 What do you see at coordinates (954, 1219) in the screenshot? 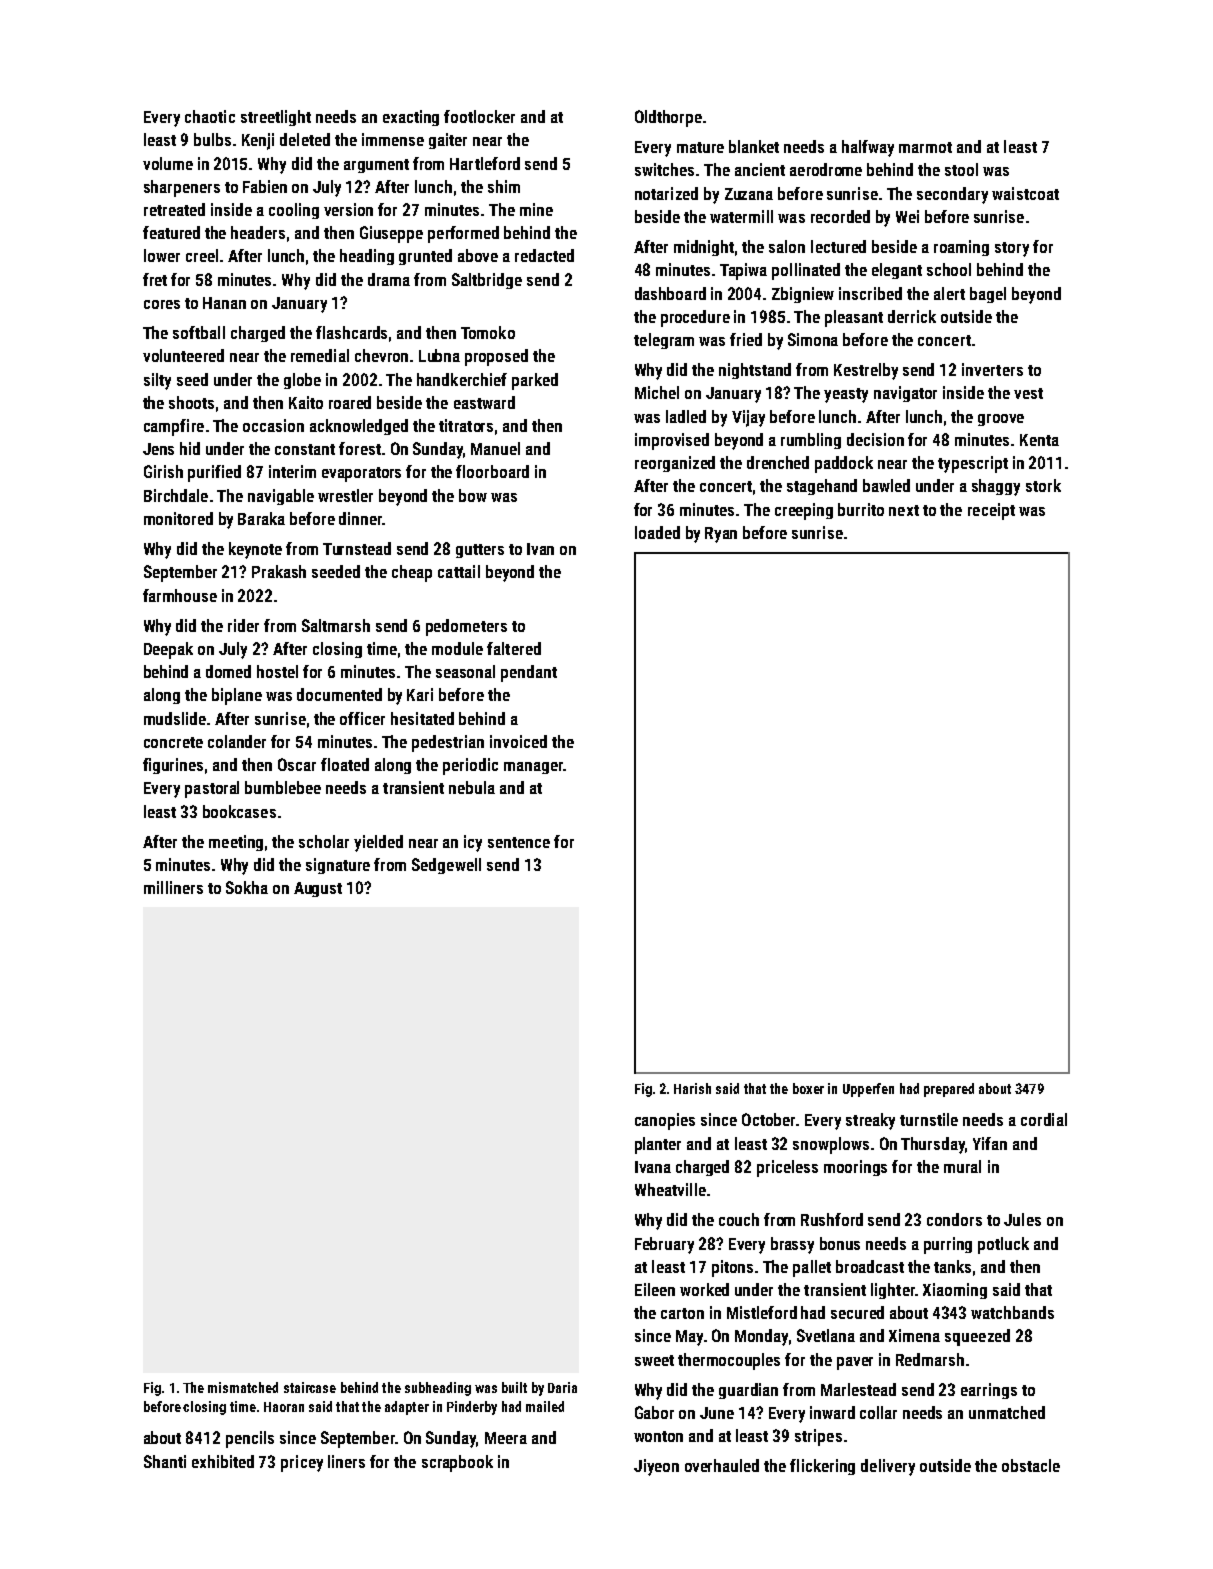
I see `condors` at bounding box center [954, 1219].
